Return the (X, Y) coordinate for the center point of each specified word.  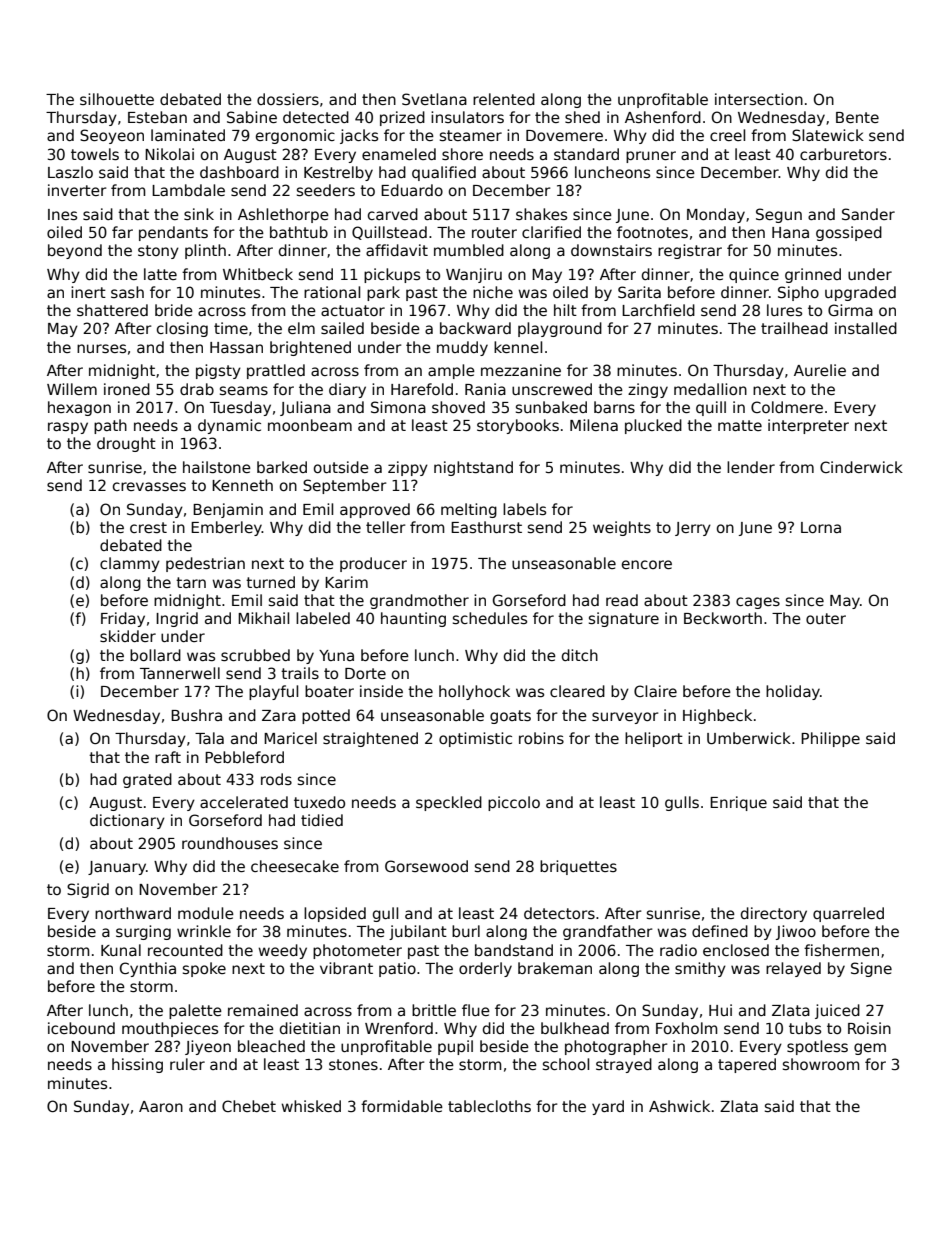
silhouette (117, 99)
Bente (857, 117)
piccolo (514, 803)
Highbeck (717, 716)
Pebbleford (244, 757)
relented (504, 99)
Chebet (249, 1106)
